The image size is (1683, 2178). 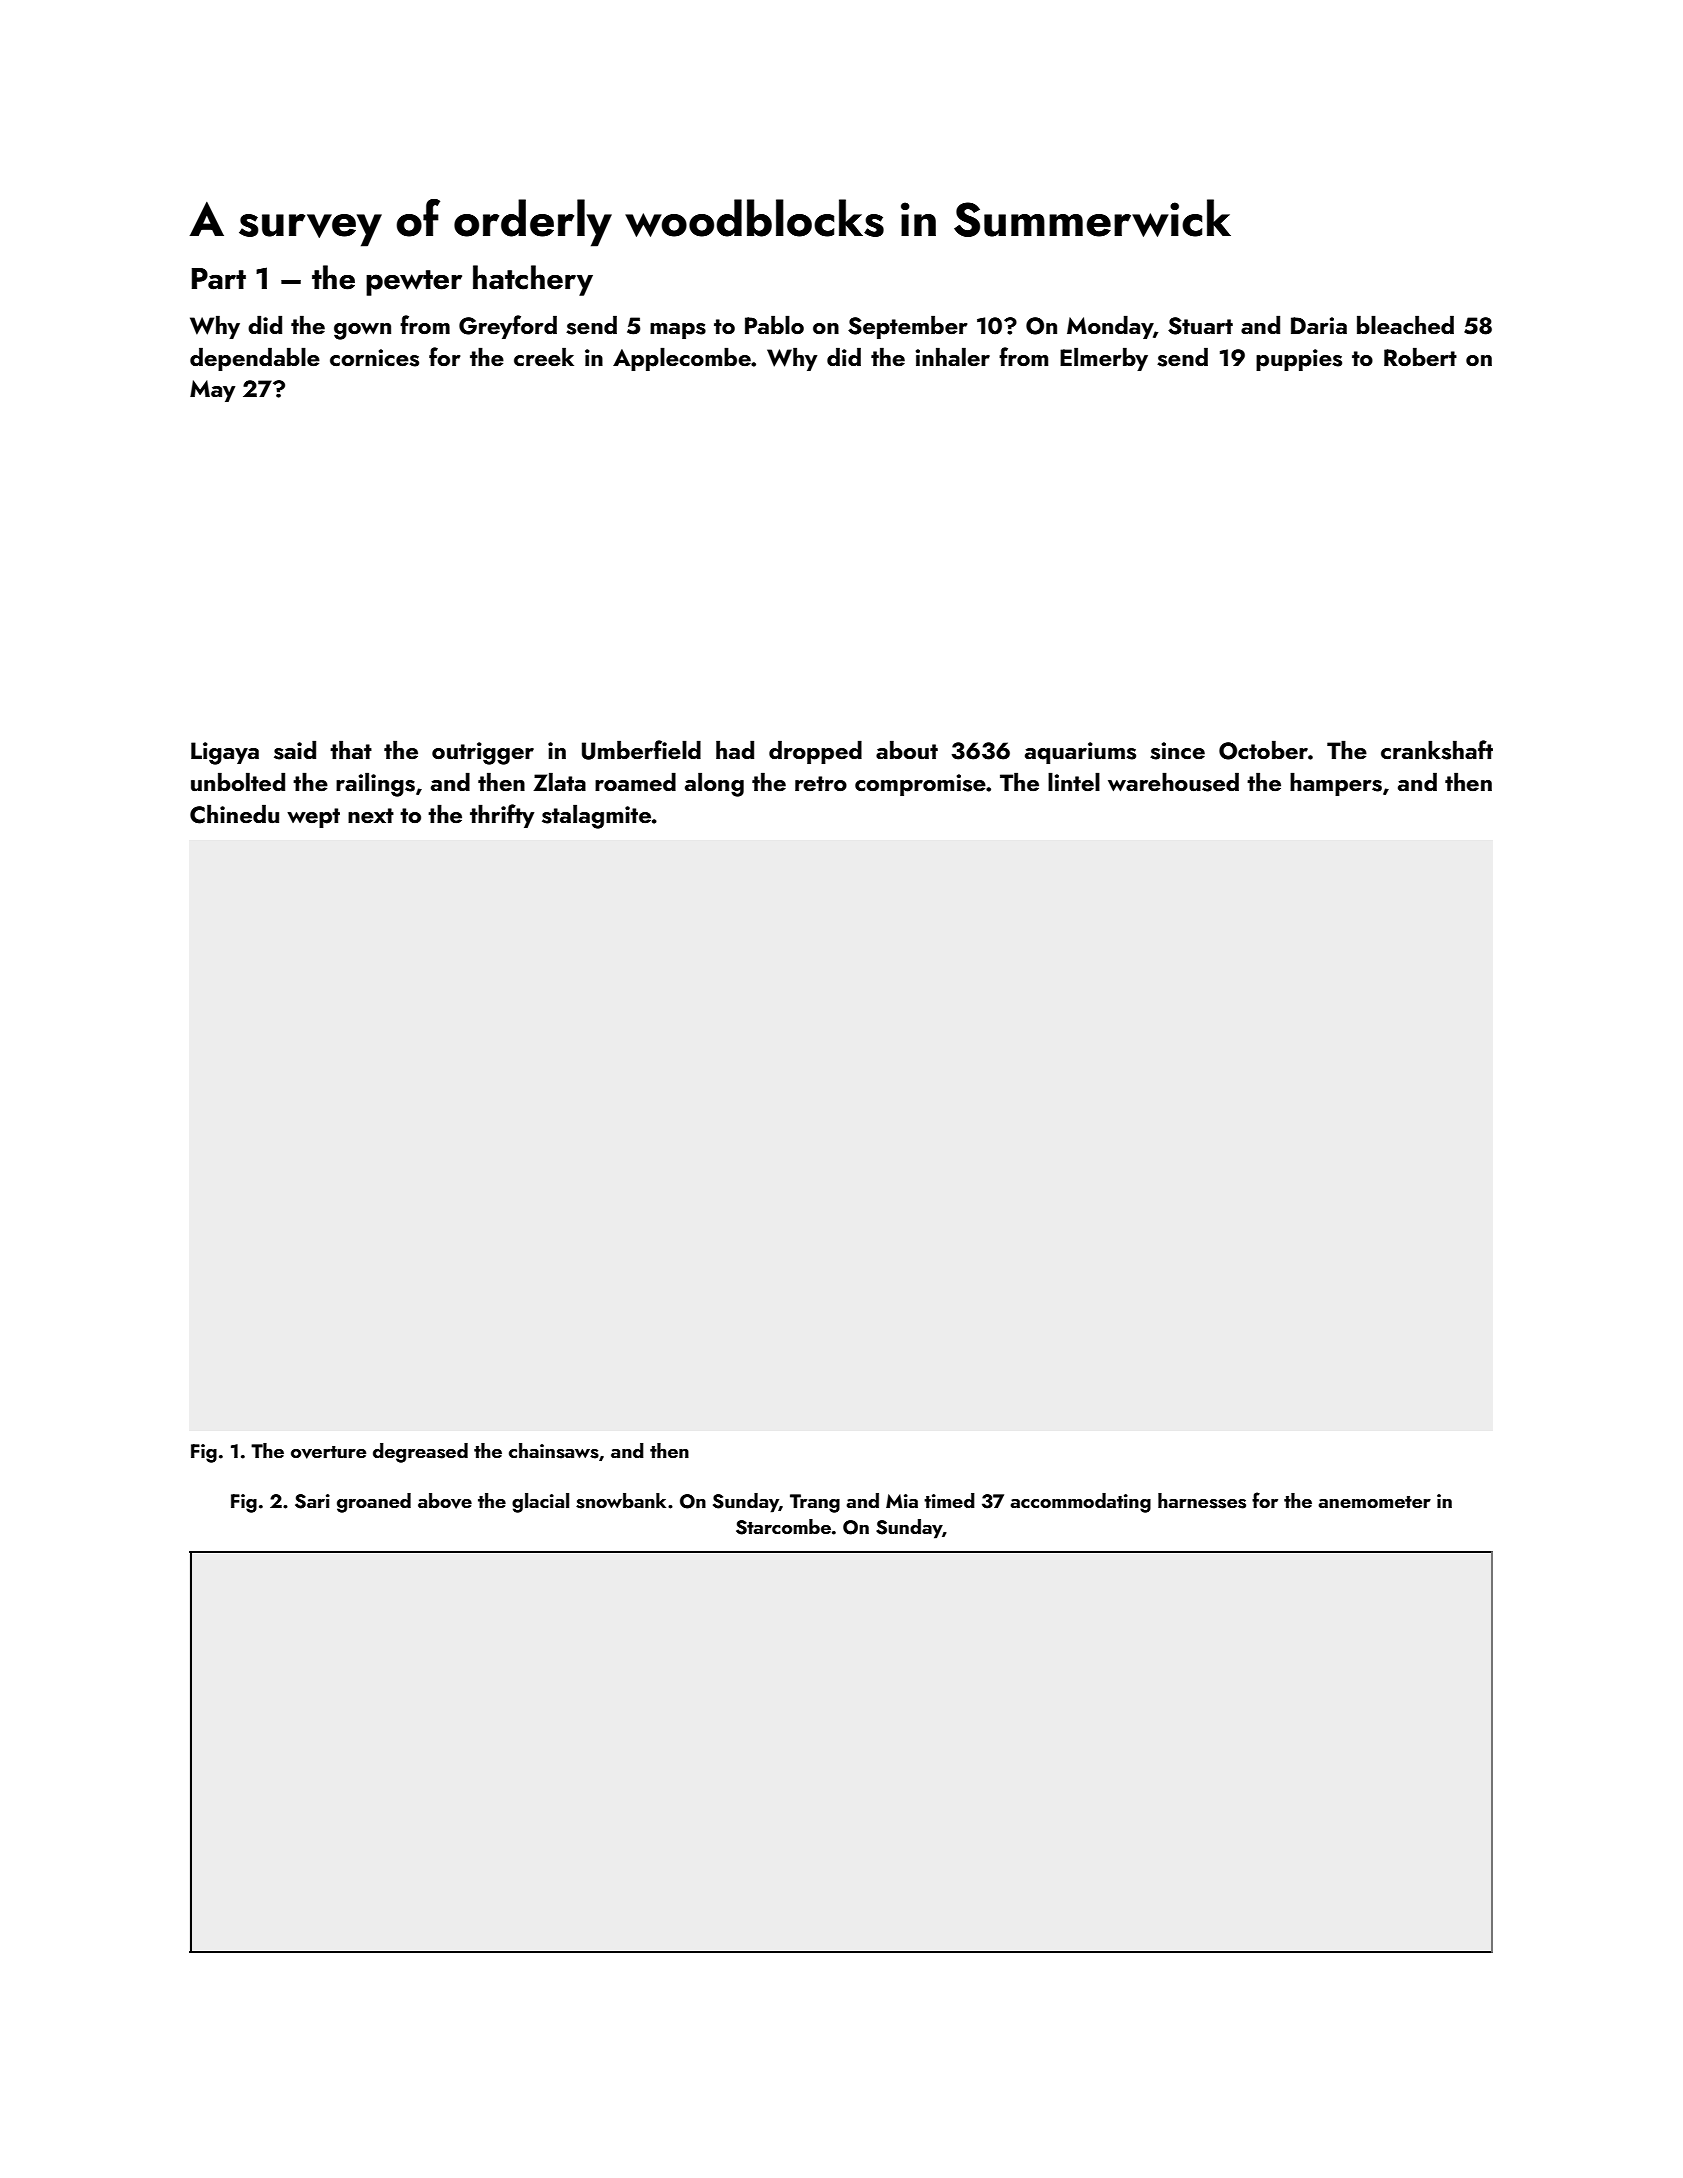 What do you see at coordinates (1200, 326) in the screenshot?
I see `Stuart` at bounding box center [1200, 326].
